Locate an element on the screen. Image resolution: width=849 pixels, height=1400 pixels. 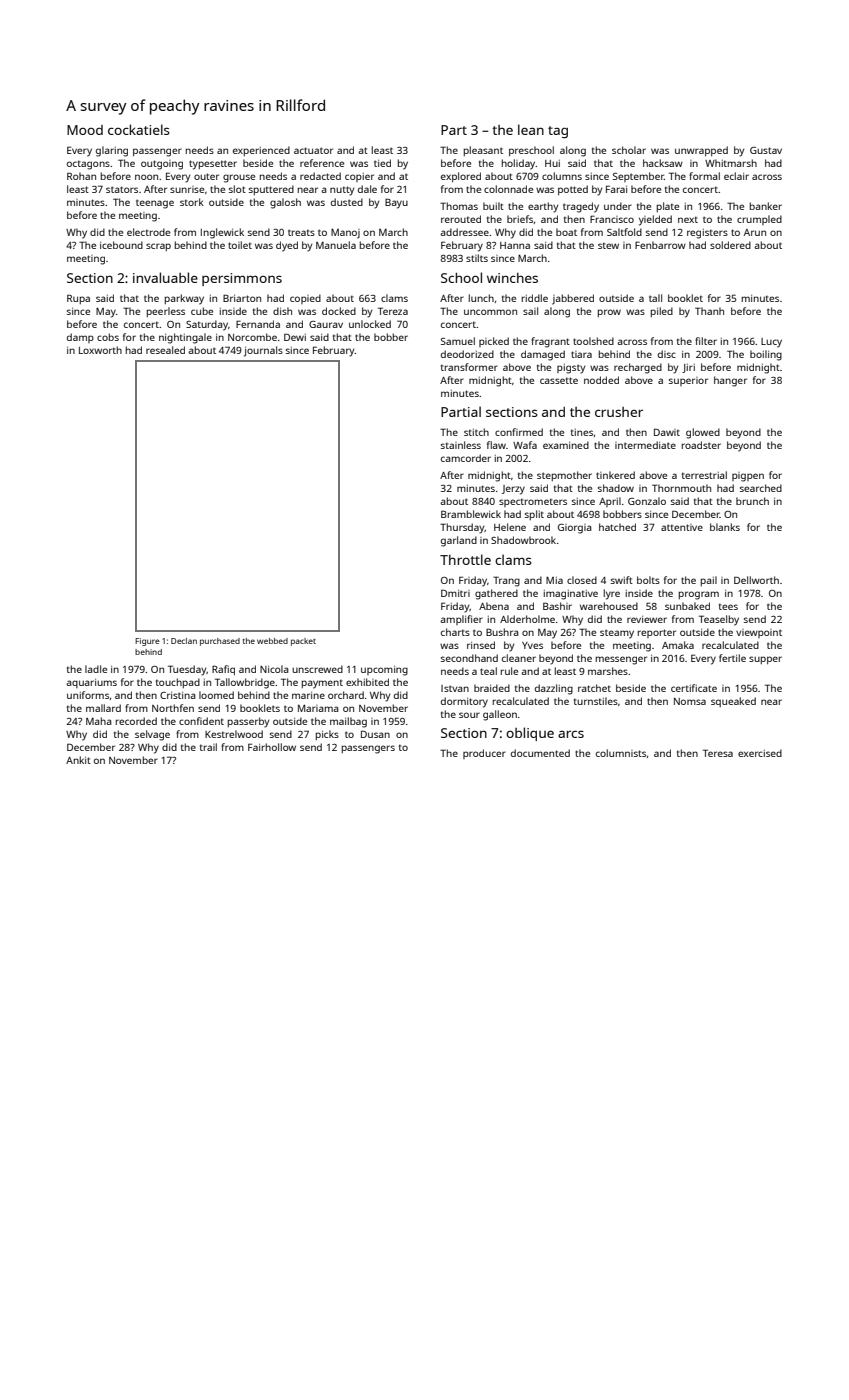
tines is located at coordinates (582, 432).
